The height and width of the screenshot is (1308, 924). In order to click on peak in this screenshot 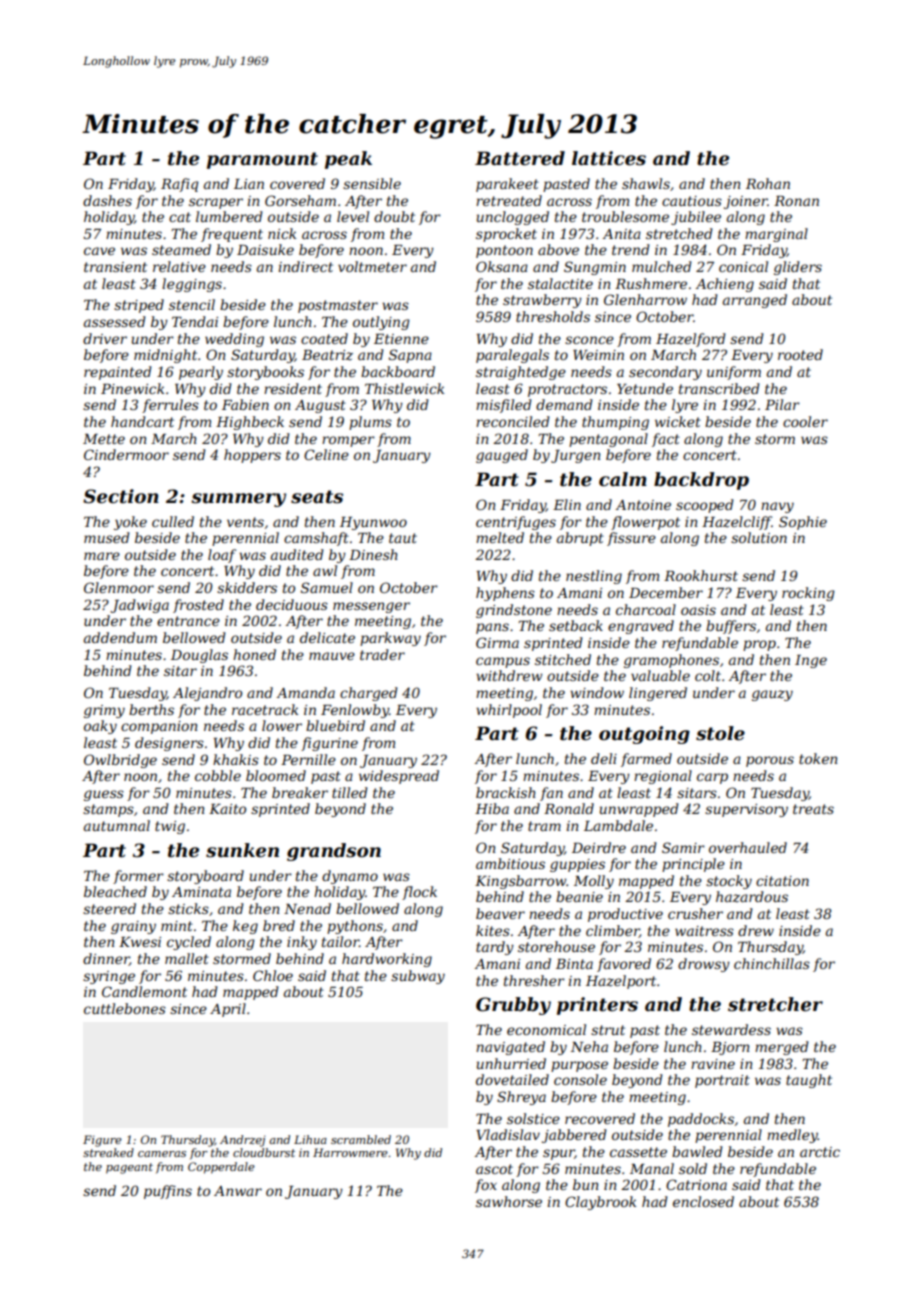, I will do `click(348, 160)`.
